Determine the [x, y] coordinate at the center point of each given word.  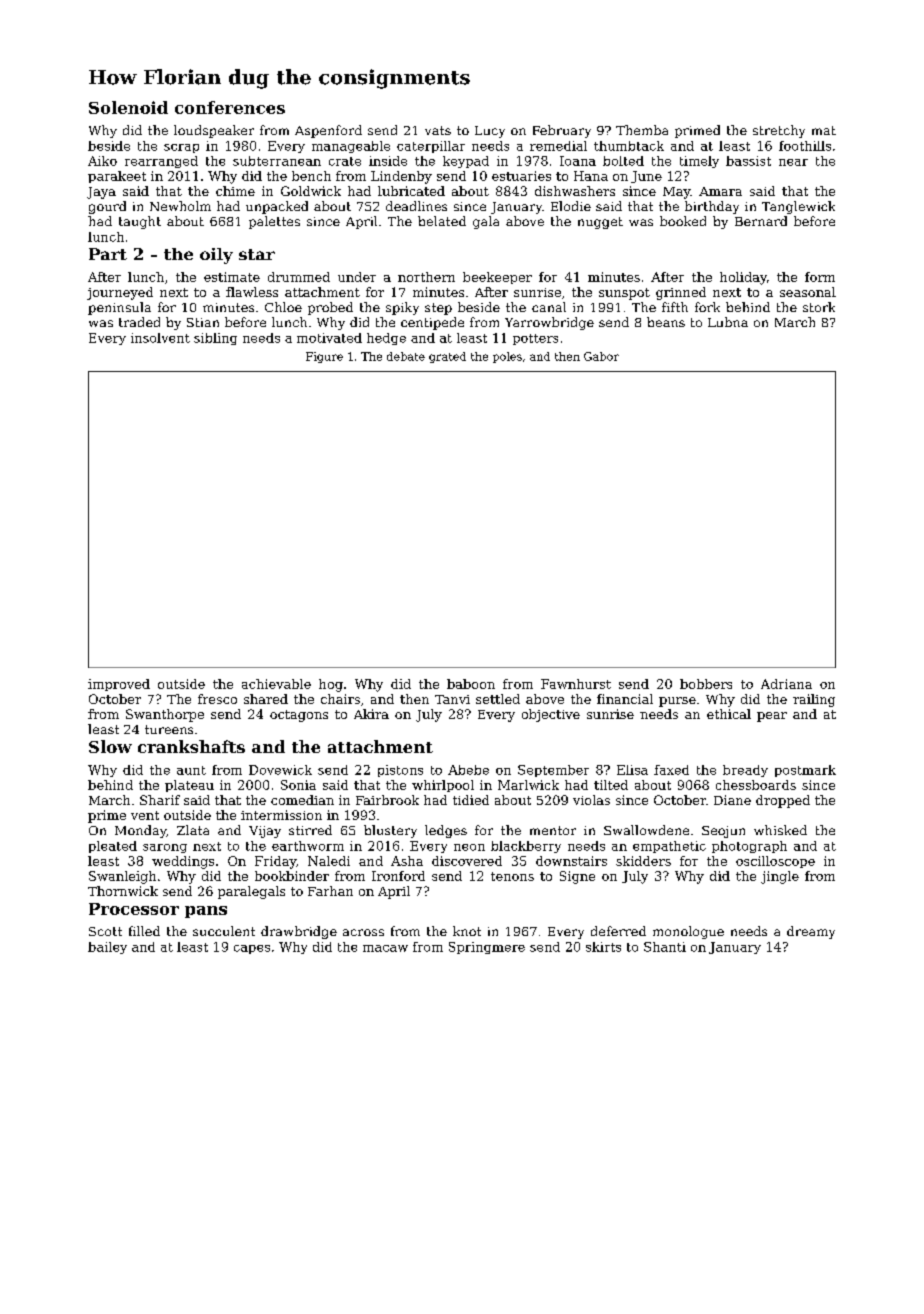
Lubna [728, 322]
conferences [230, 107]
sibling [215, 339]
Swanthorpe [165, 715]
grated [447, 357]
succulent [224, 931]
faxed [671, 770]
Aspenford [328, 131]
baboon [471, 684]
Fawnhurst [576, 684]
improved [119, 685]
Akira [371, 714]
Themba [642, 130]
